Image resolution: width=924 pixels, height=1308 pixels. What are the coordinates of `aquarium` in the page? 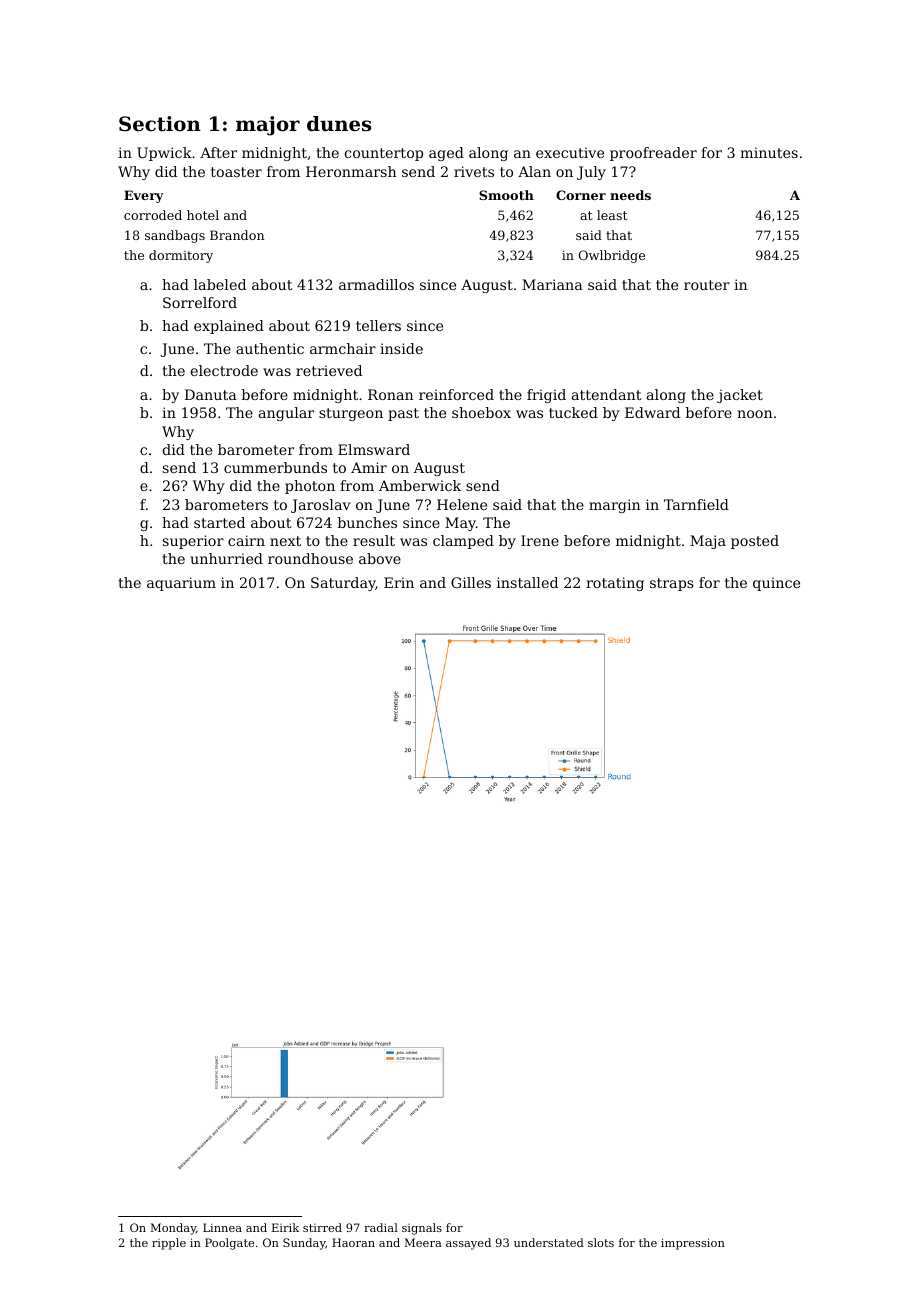 It's located at (181, 584).
